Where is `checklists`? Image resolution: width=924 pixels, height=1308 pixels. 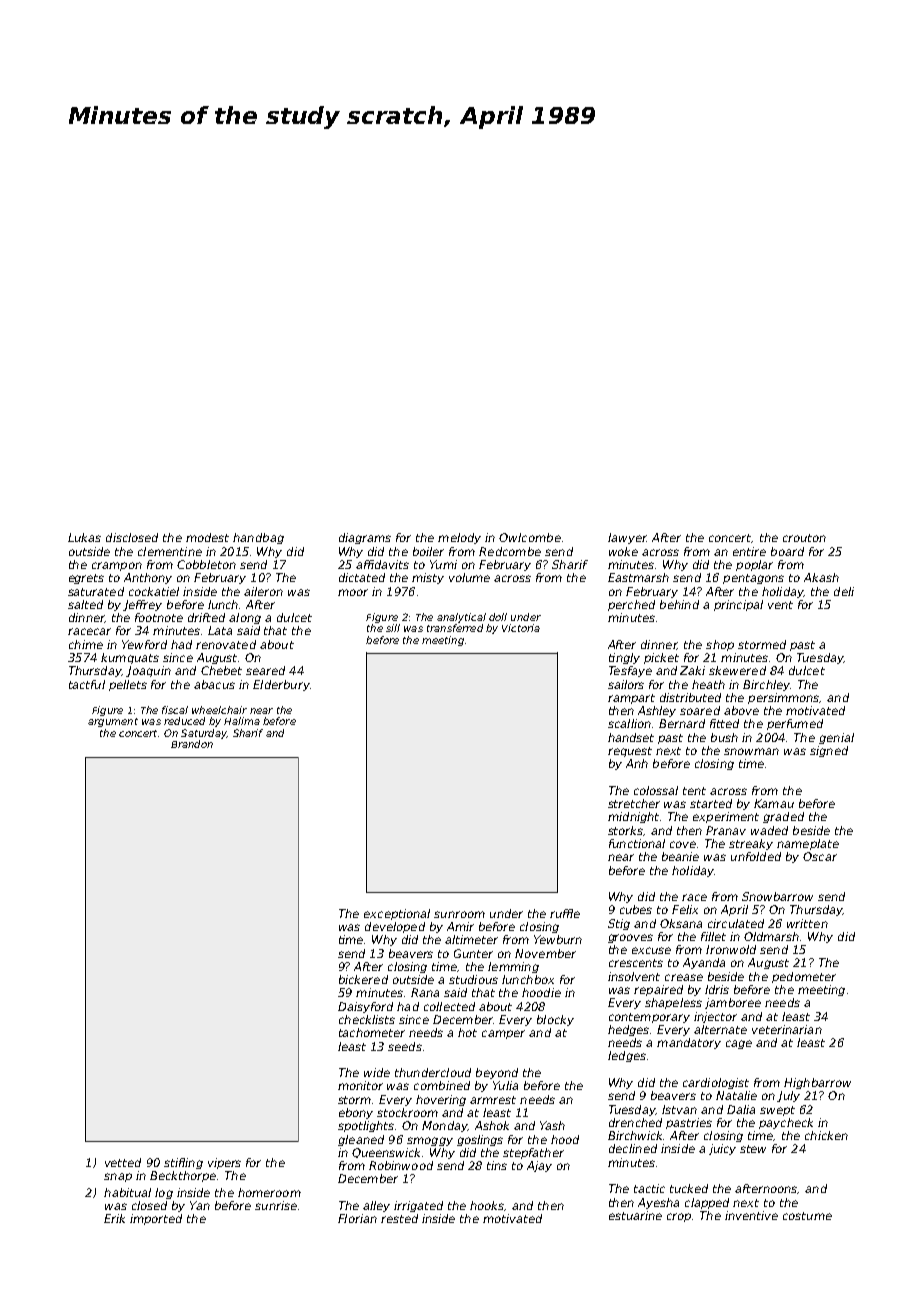 checklists is located at coordinates (367, 1019).
